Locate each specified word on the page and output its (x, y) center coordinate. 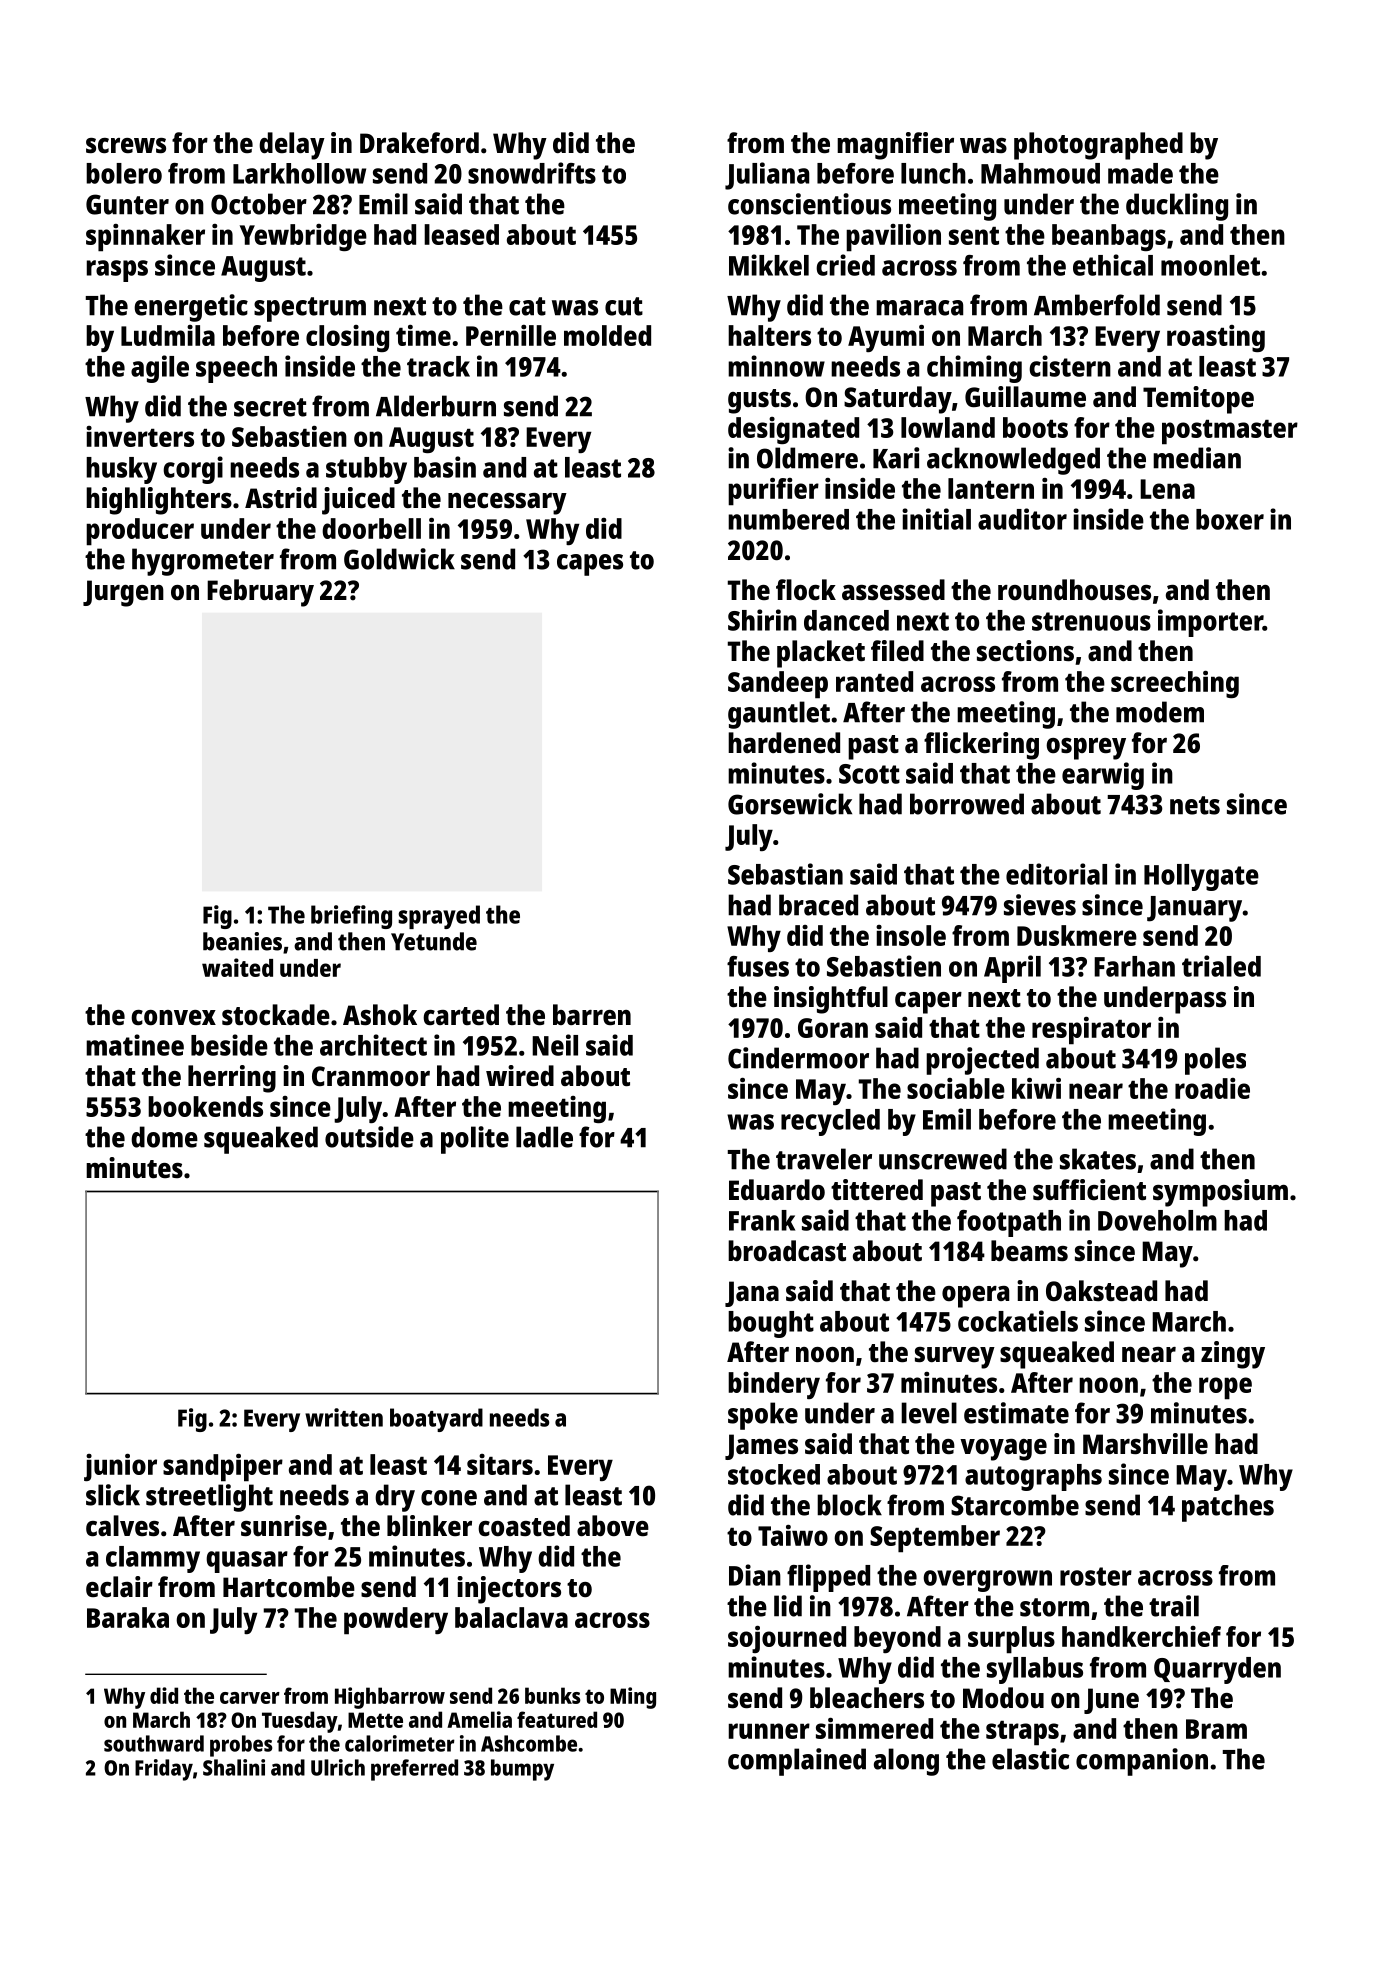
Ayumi (886, 338)
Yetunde (434, 941)
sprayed (439, 917)
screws (126, 145)
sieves (1040, 905)
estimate (1016, 1413)
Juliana (767, 176)
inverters (140, 436)
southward (154, 1743)
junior (120, 1467)
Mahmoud (1040, 173)
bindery (774, 1385)
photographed (1098, 146)
